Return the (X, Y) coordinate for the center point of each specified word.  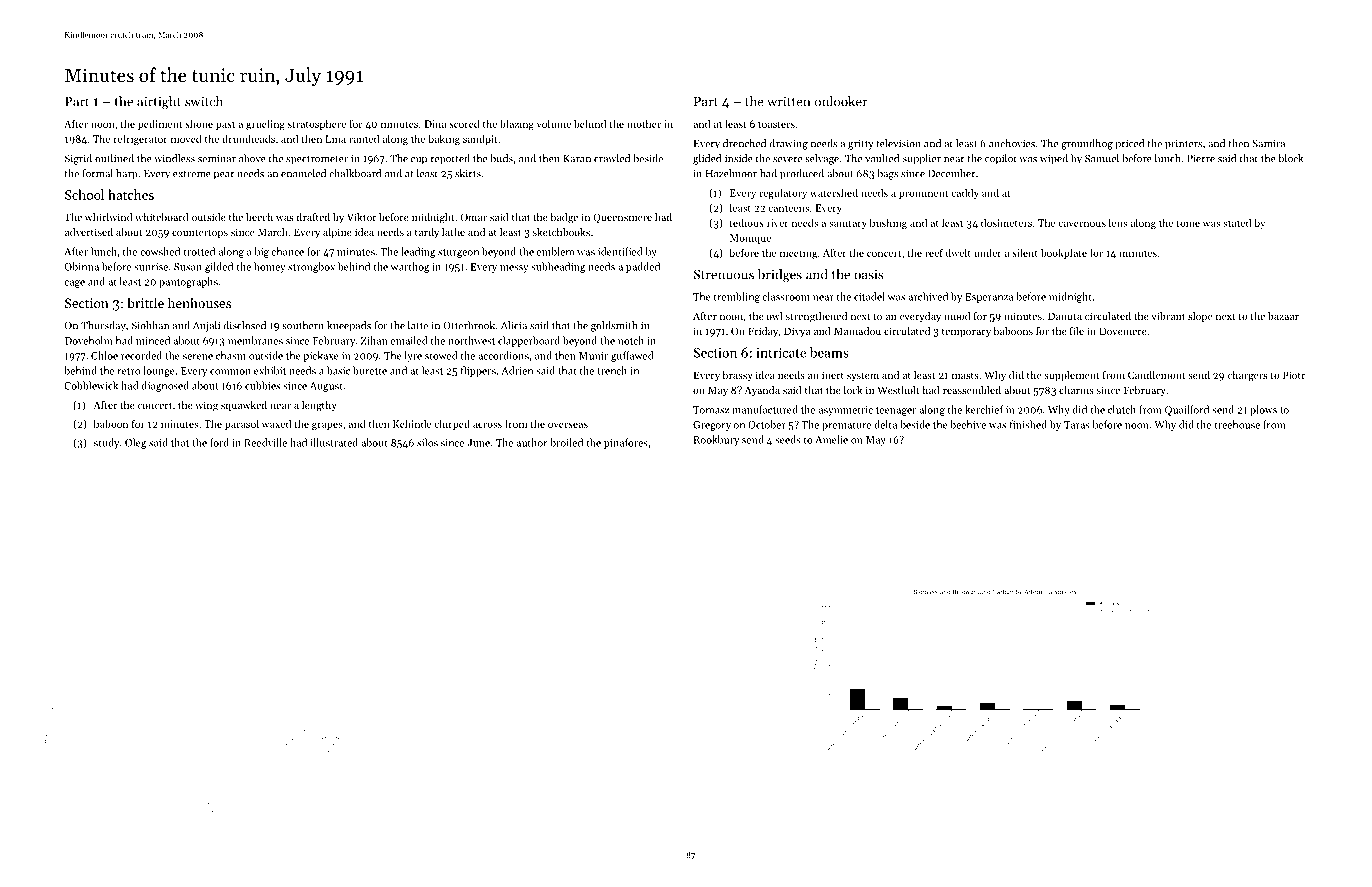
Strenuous (724, 274)
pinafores (626, 443)
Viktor (362, 217)
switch (204, 101)
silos (427, 442)
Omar (474, 217)
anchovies (1012, 143)
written (788, 101)
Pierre (1201, 159)
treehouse (1237, 424)
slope (1200, 317)
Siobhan (150, 325)
